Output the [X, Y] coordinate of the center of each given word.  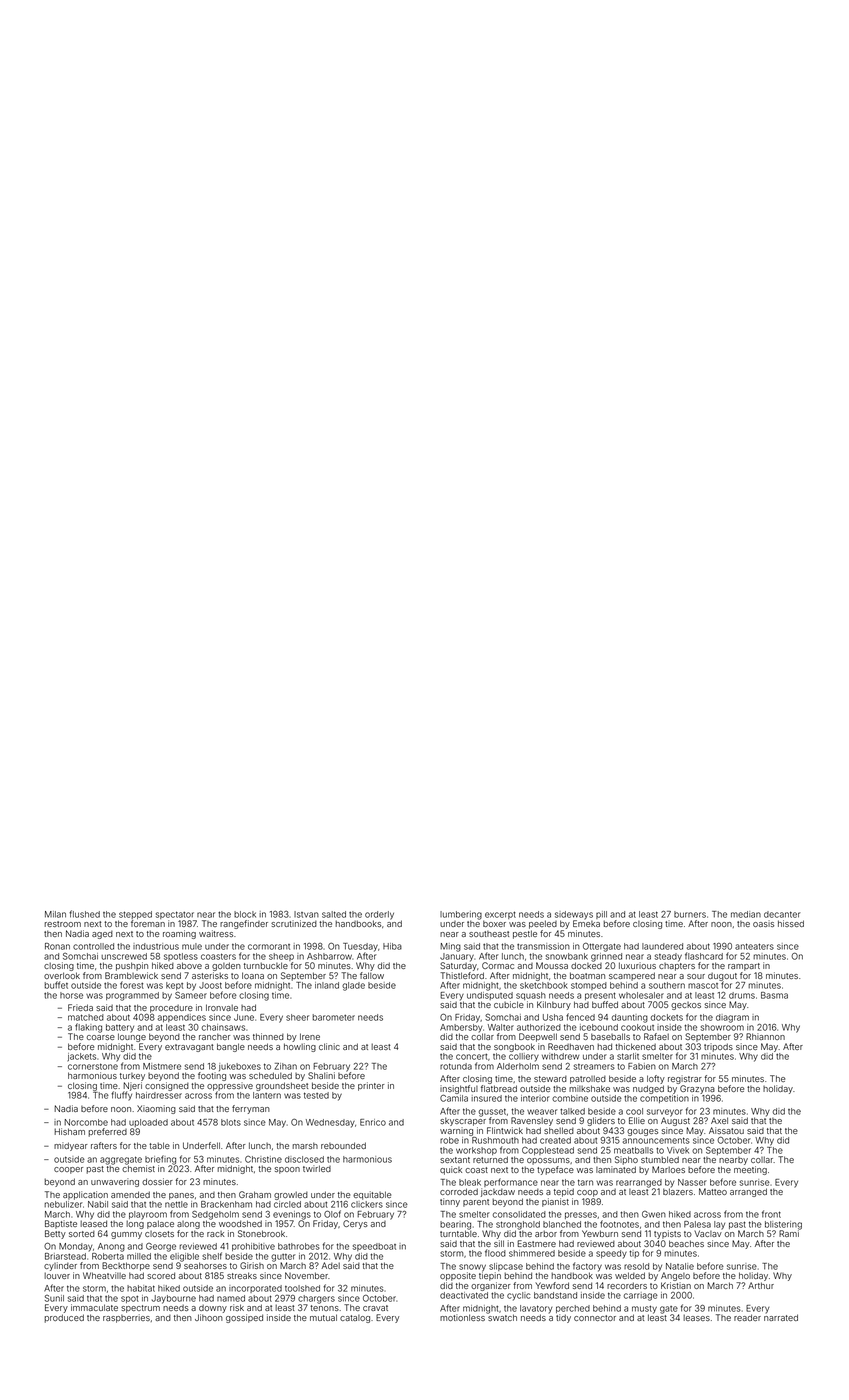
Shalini [321, 1075]
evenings [292, 1215]
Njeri [132, 1087]
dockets [667, 1017]
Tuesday [360, 947]
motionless [462, 1317]
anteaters [754, 946]
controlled [93, 946]
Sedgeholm [215, 1215]
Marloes [668, 1169]
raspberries [126, 1318]
